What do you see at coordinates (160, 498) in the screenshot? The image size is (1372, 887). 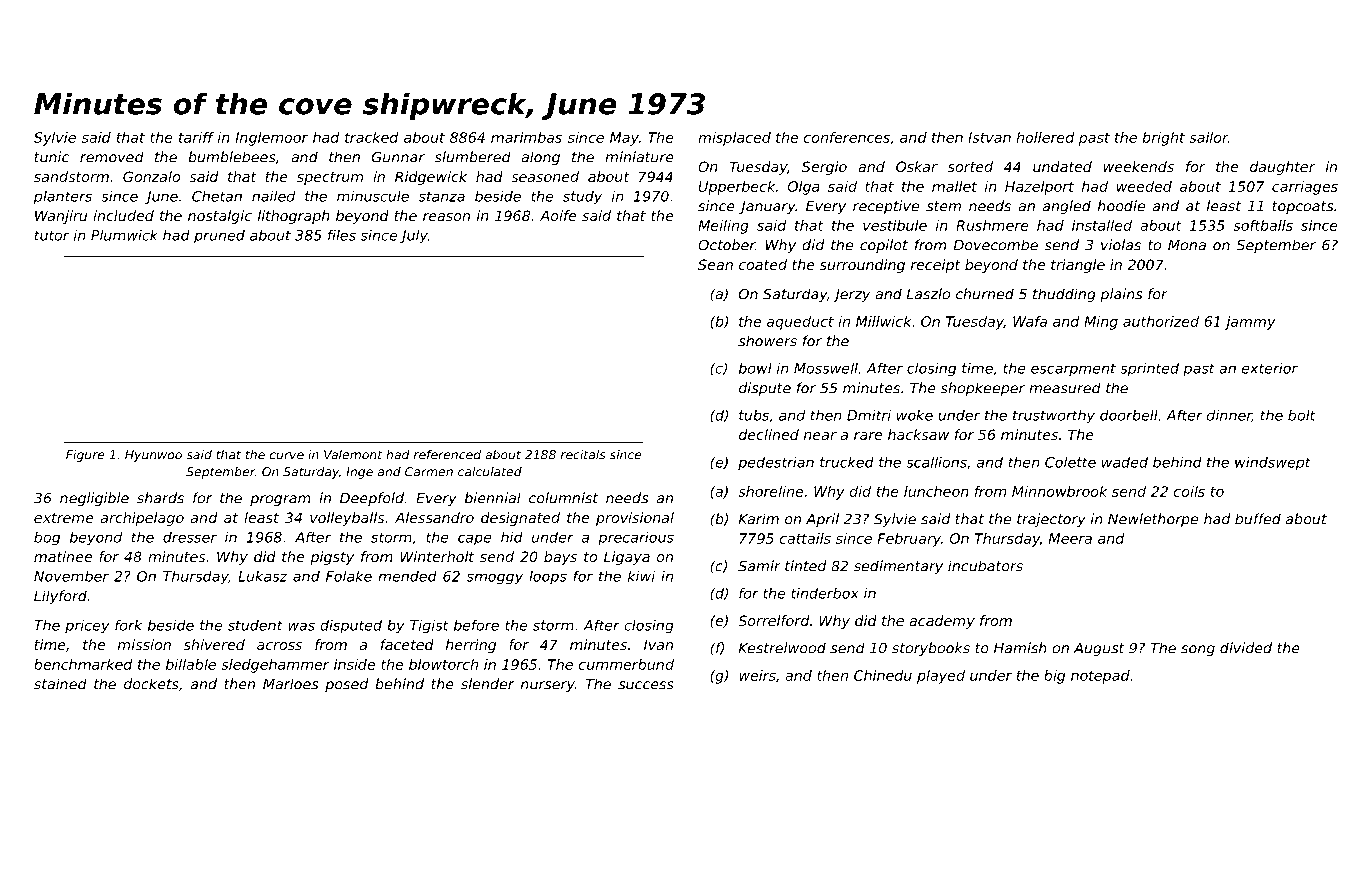 I see `shards` at bounding box center [160, 498].
